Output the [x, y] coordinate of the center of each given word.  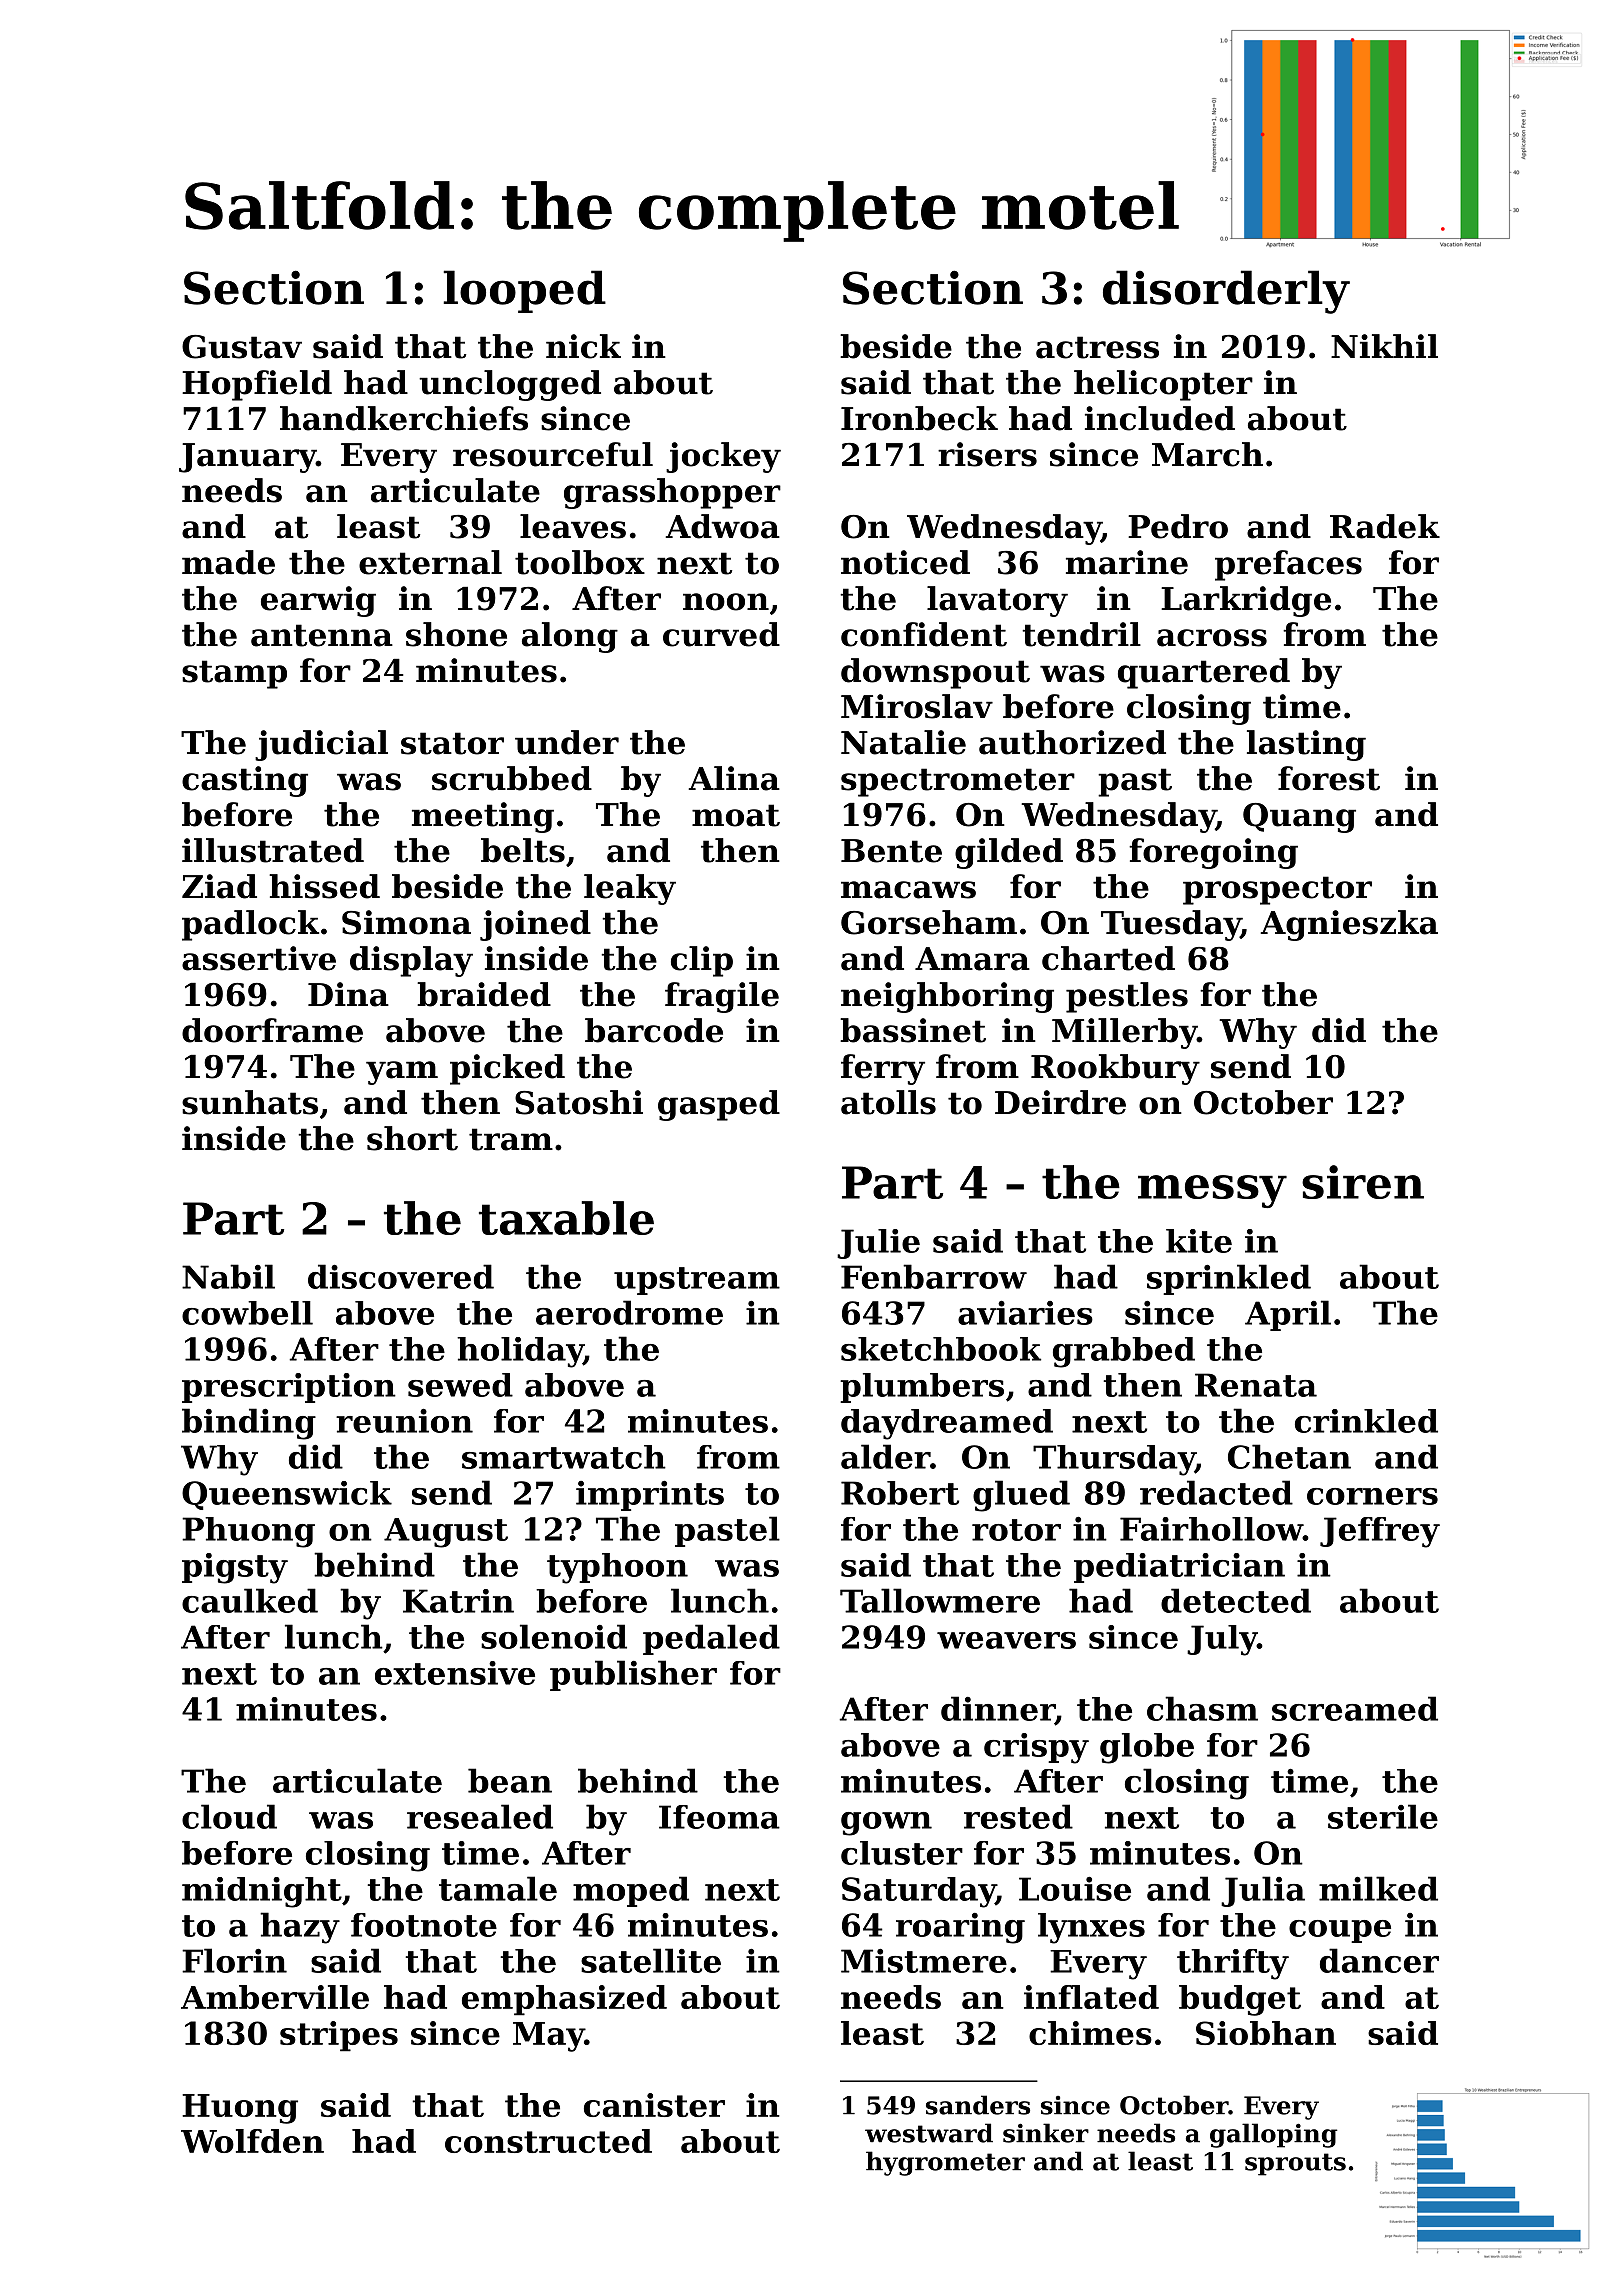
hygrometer [945, 2163]
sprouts [1295, 2164]
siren [1363, 1182]
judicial [321, 745]
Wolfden [252, 2141]
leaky [630, 889]
